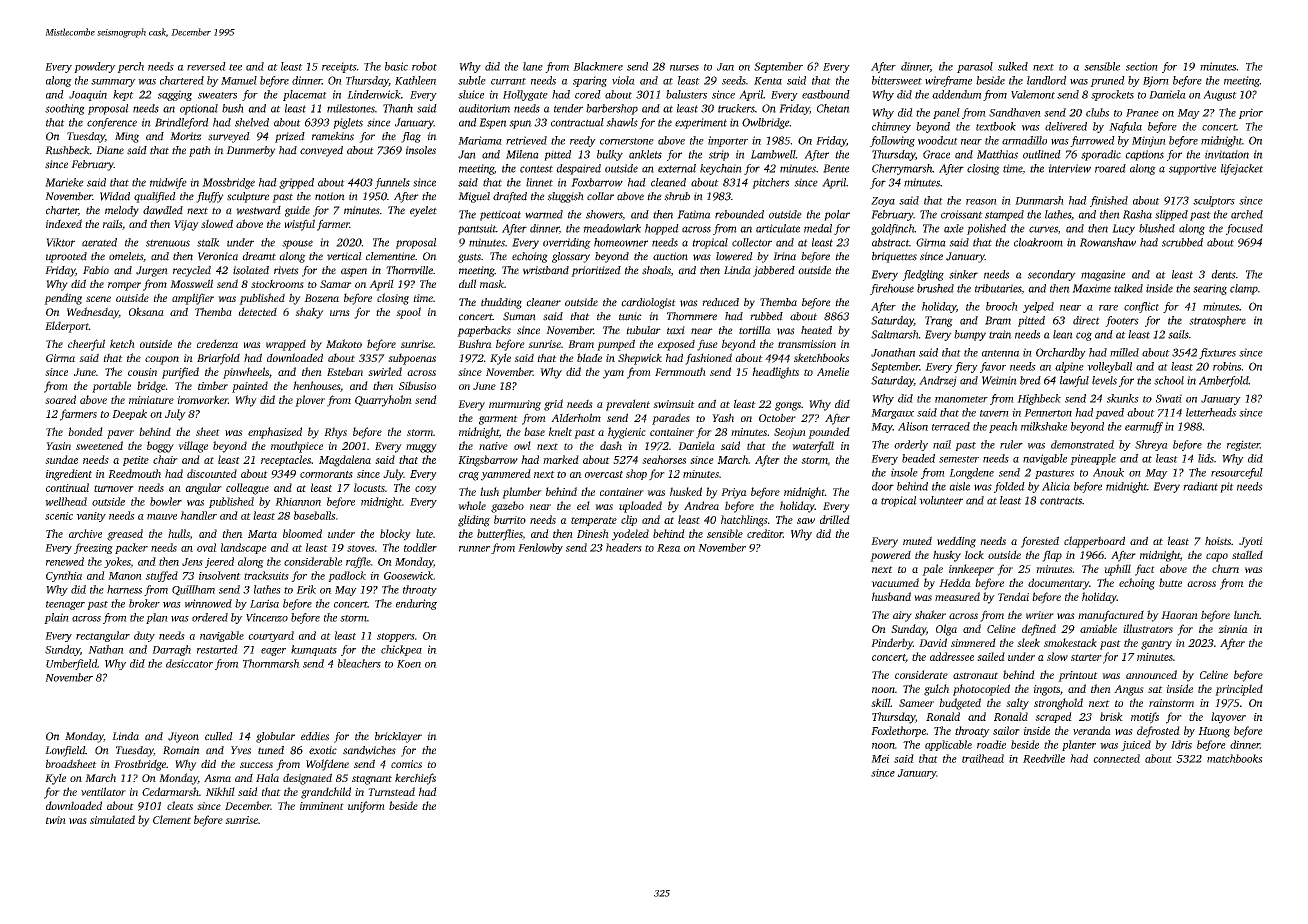 The height and width of the screenshot is (924, 1308). What do you see at coordinates (994, 413) in the screenshot?
I see `tavern` at bounding box center [994, 413].
